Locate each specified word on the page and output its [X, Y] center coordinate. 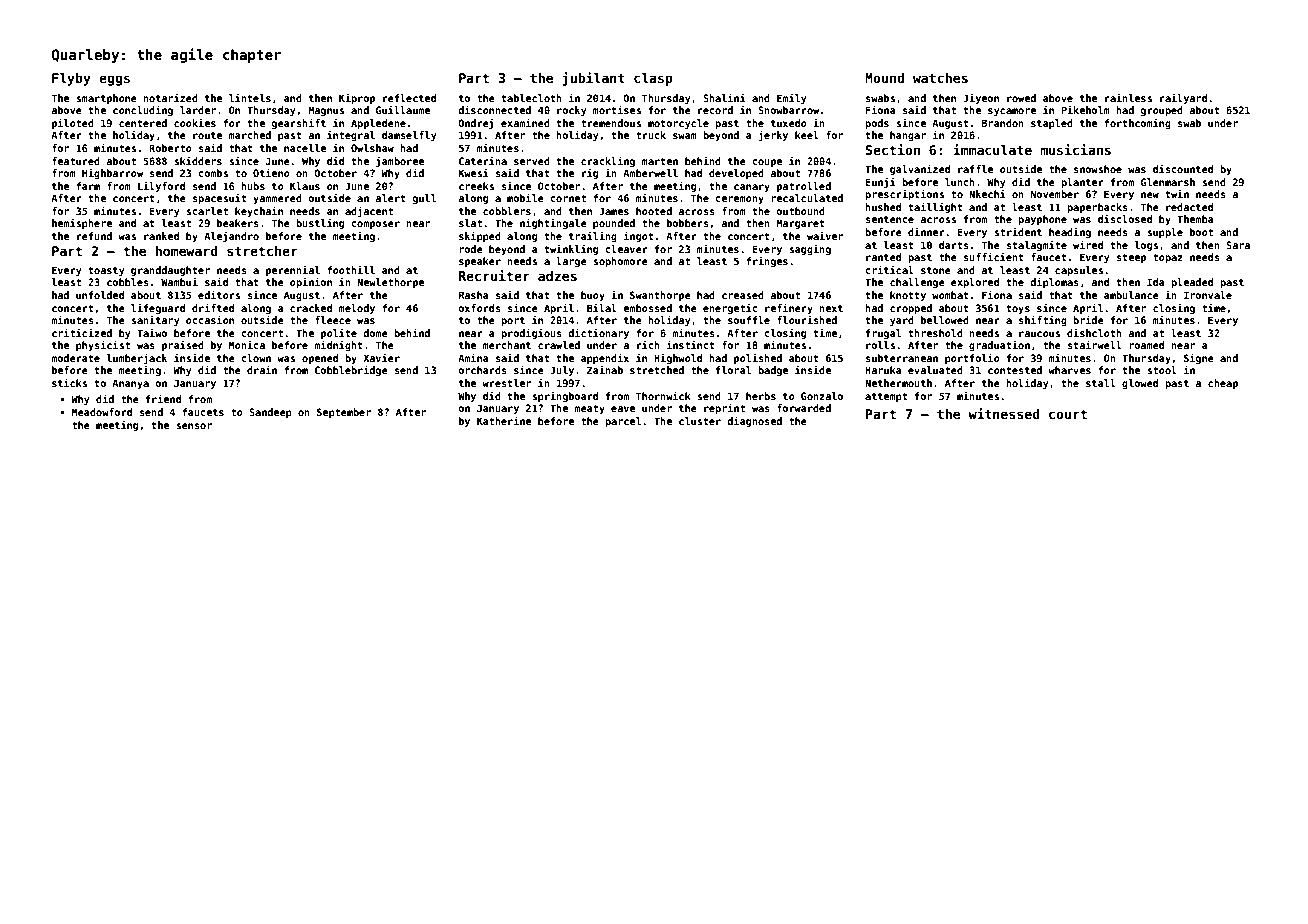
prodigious [531, 333]
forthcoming [1137, 124]
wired [1088, 244]
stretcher [262, 251]
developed [736, 174]
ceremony [740, 200]
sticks [69, 382]
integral [351, 136]
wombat [950, 295]
